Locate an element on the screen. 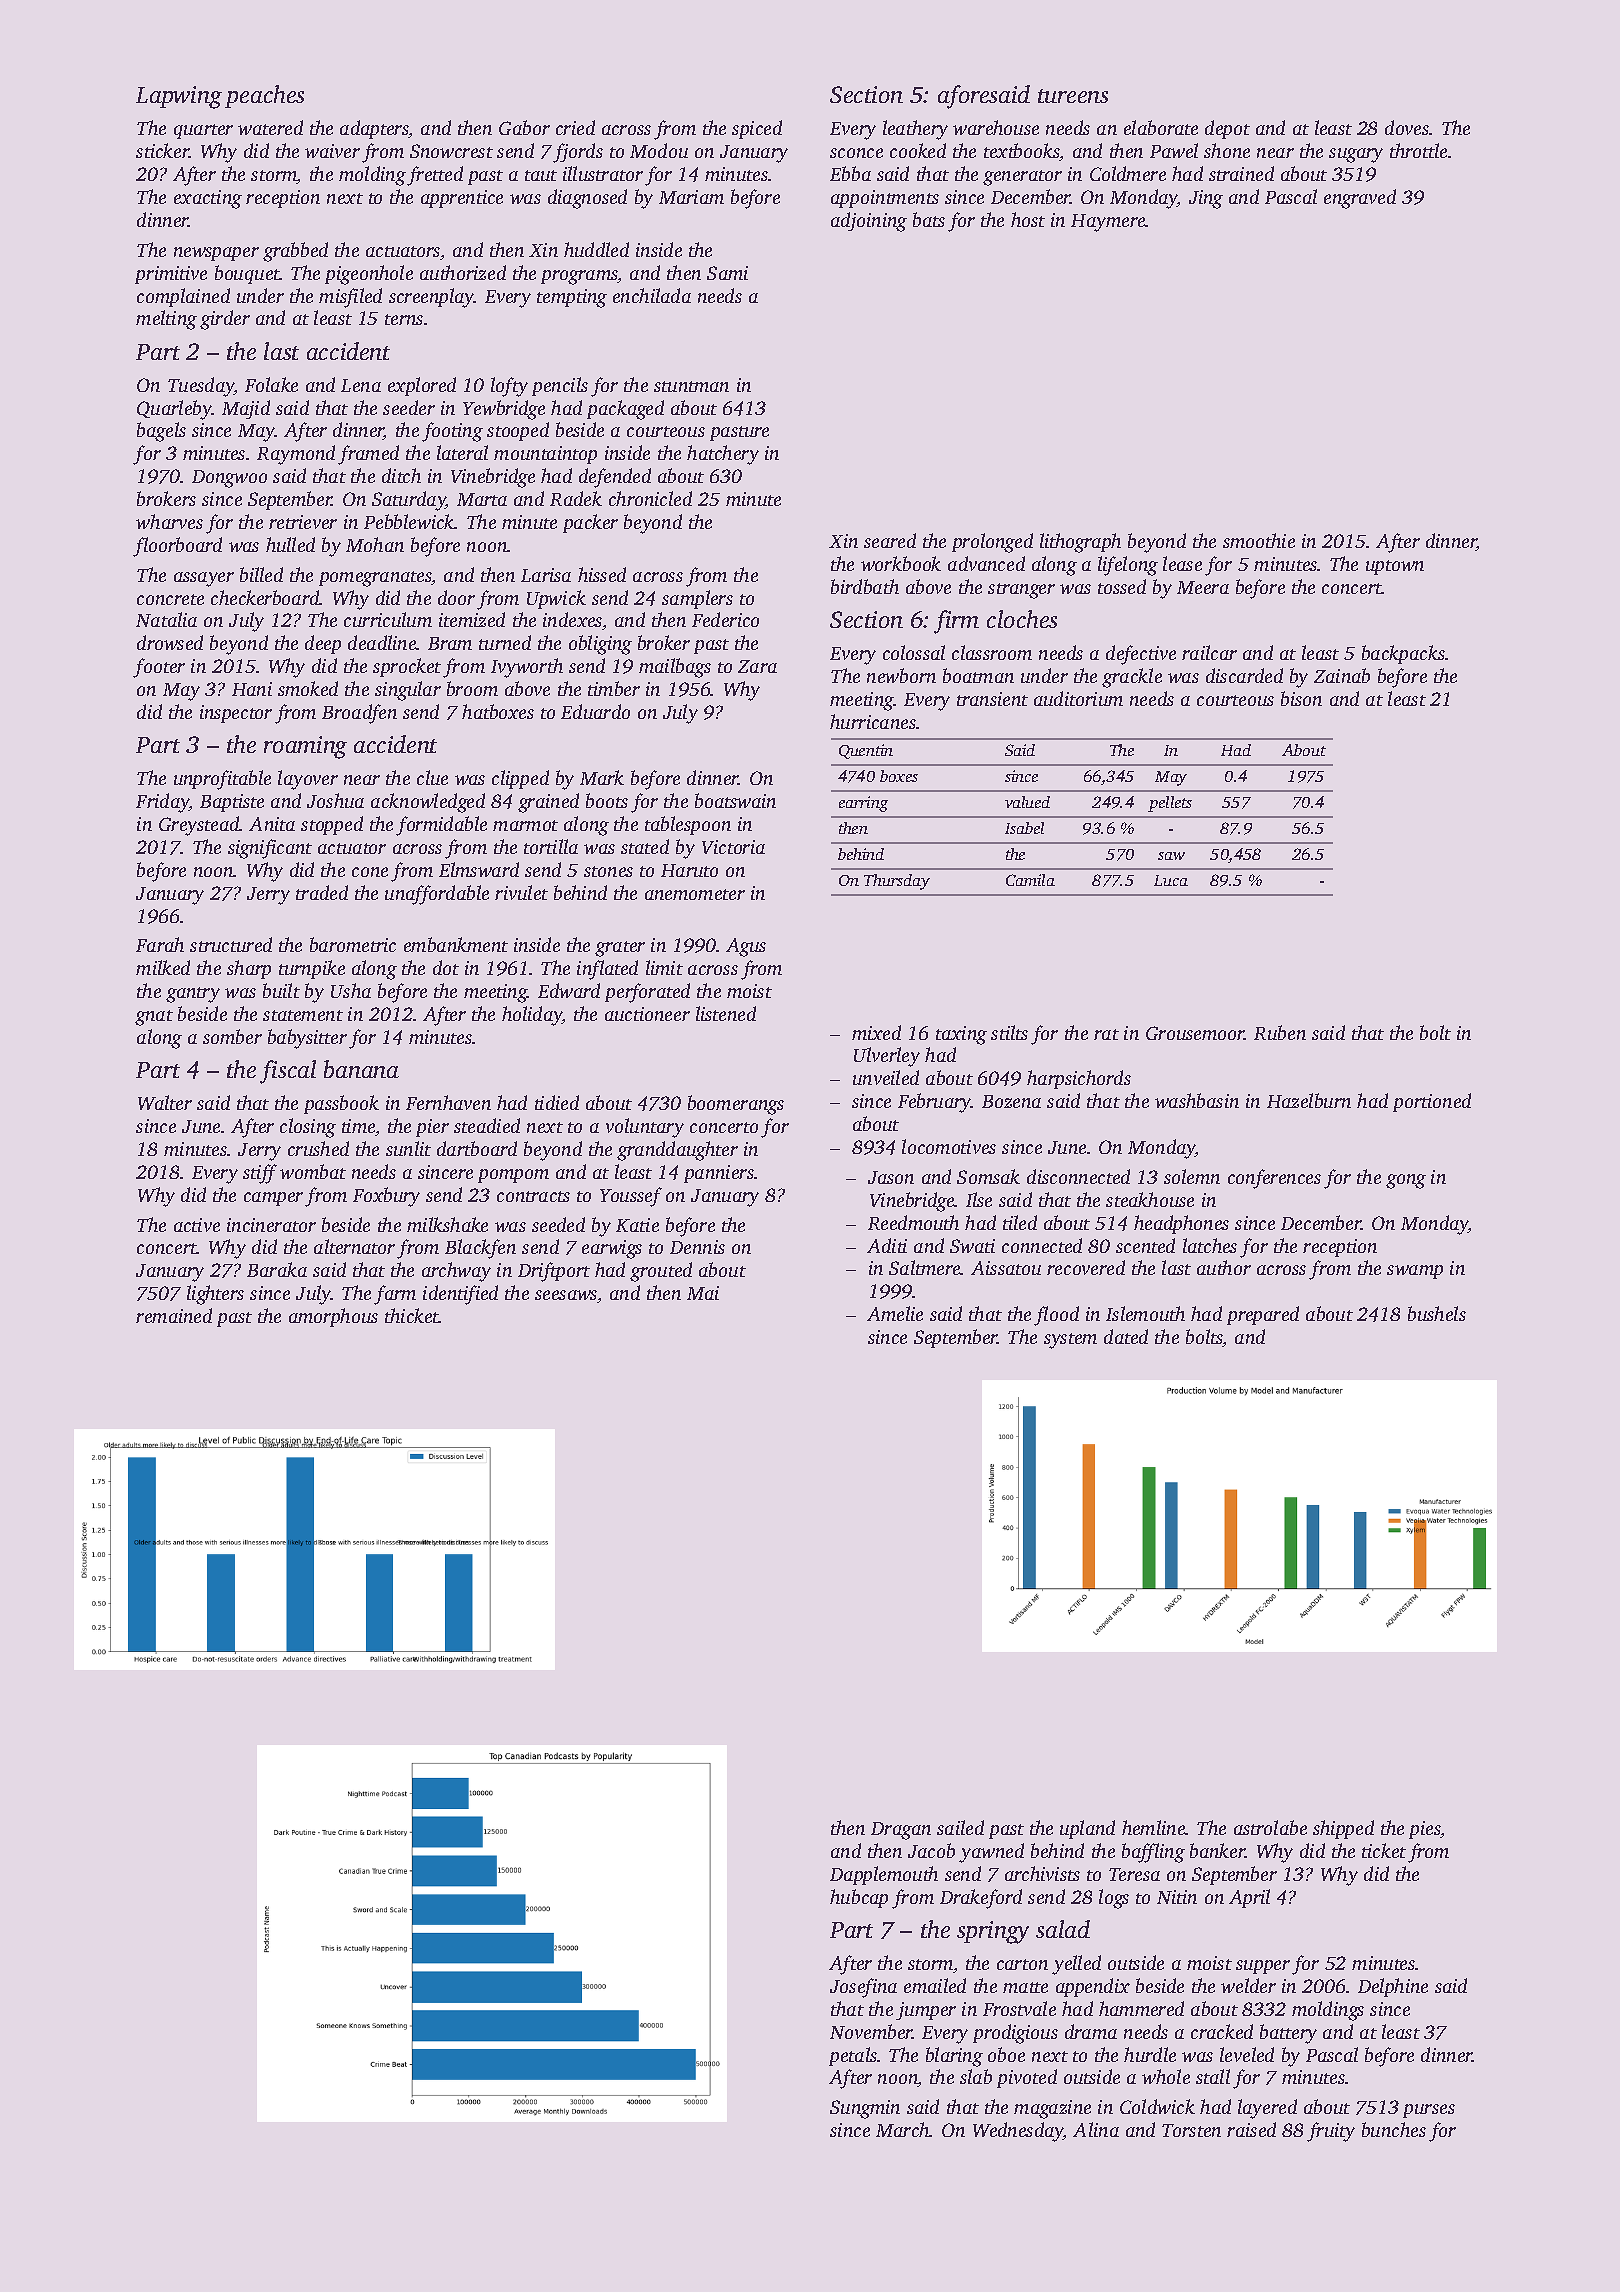  remained is located at coordinates (174, 1315).
